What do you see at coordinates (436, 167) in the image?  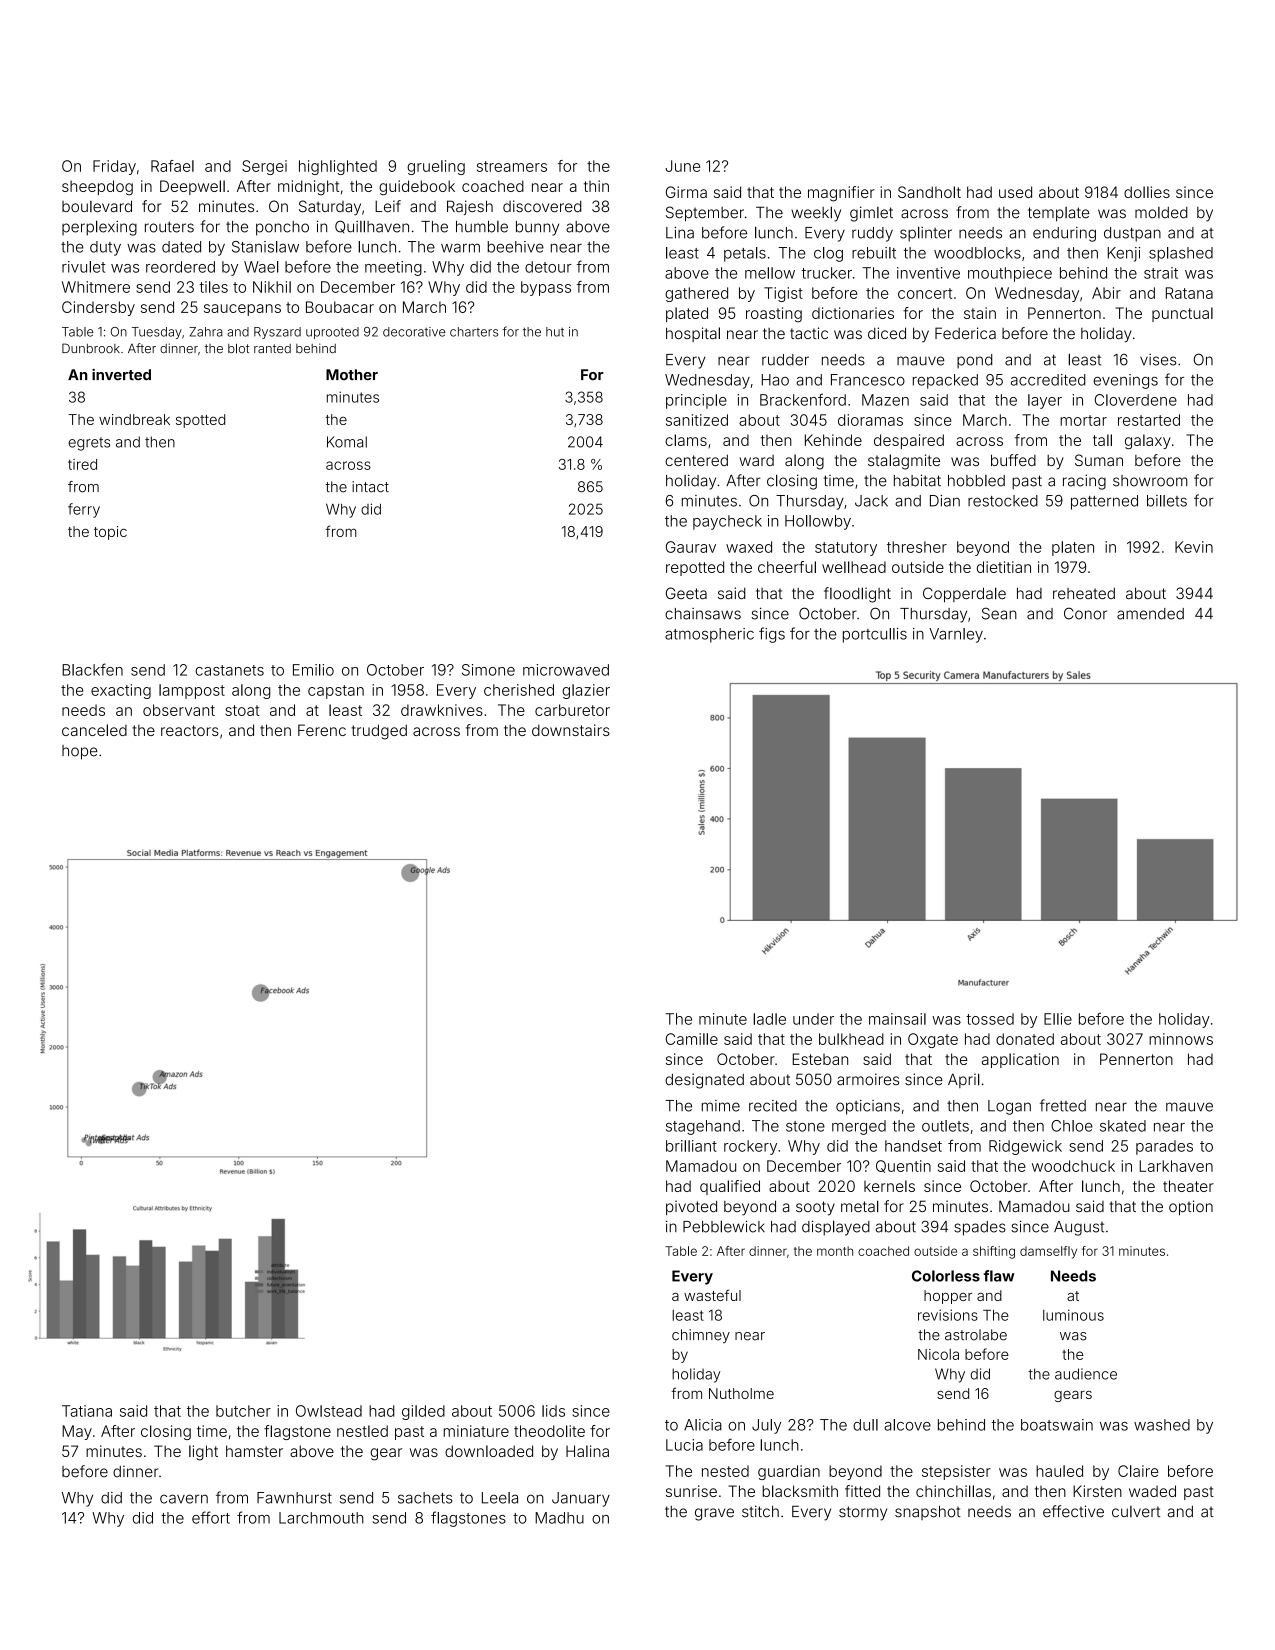 I see `grueling` at bounding box center [436, 167].
